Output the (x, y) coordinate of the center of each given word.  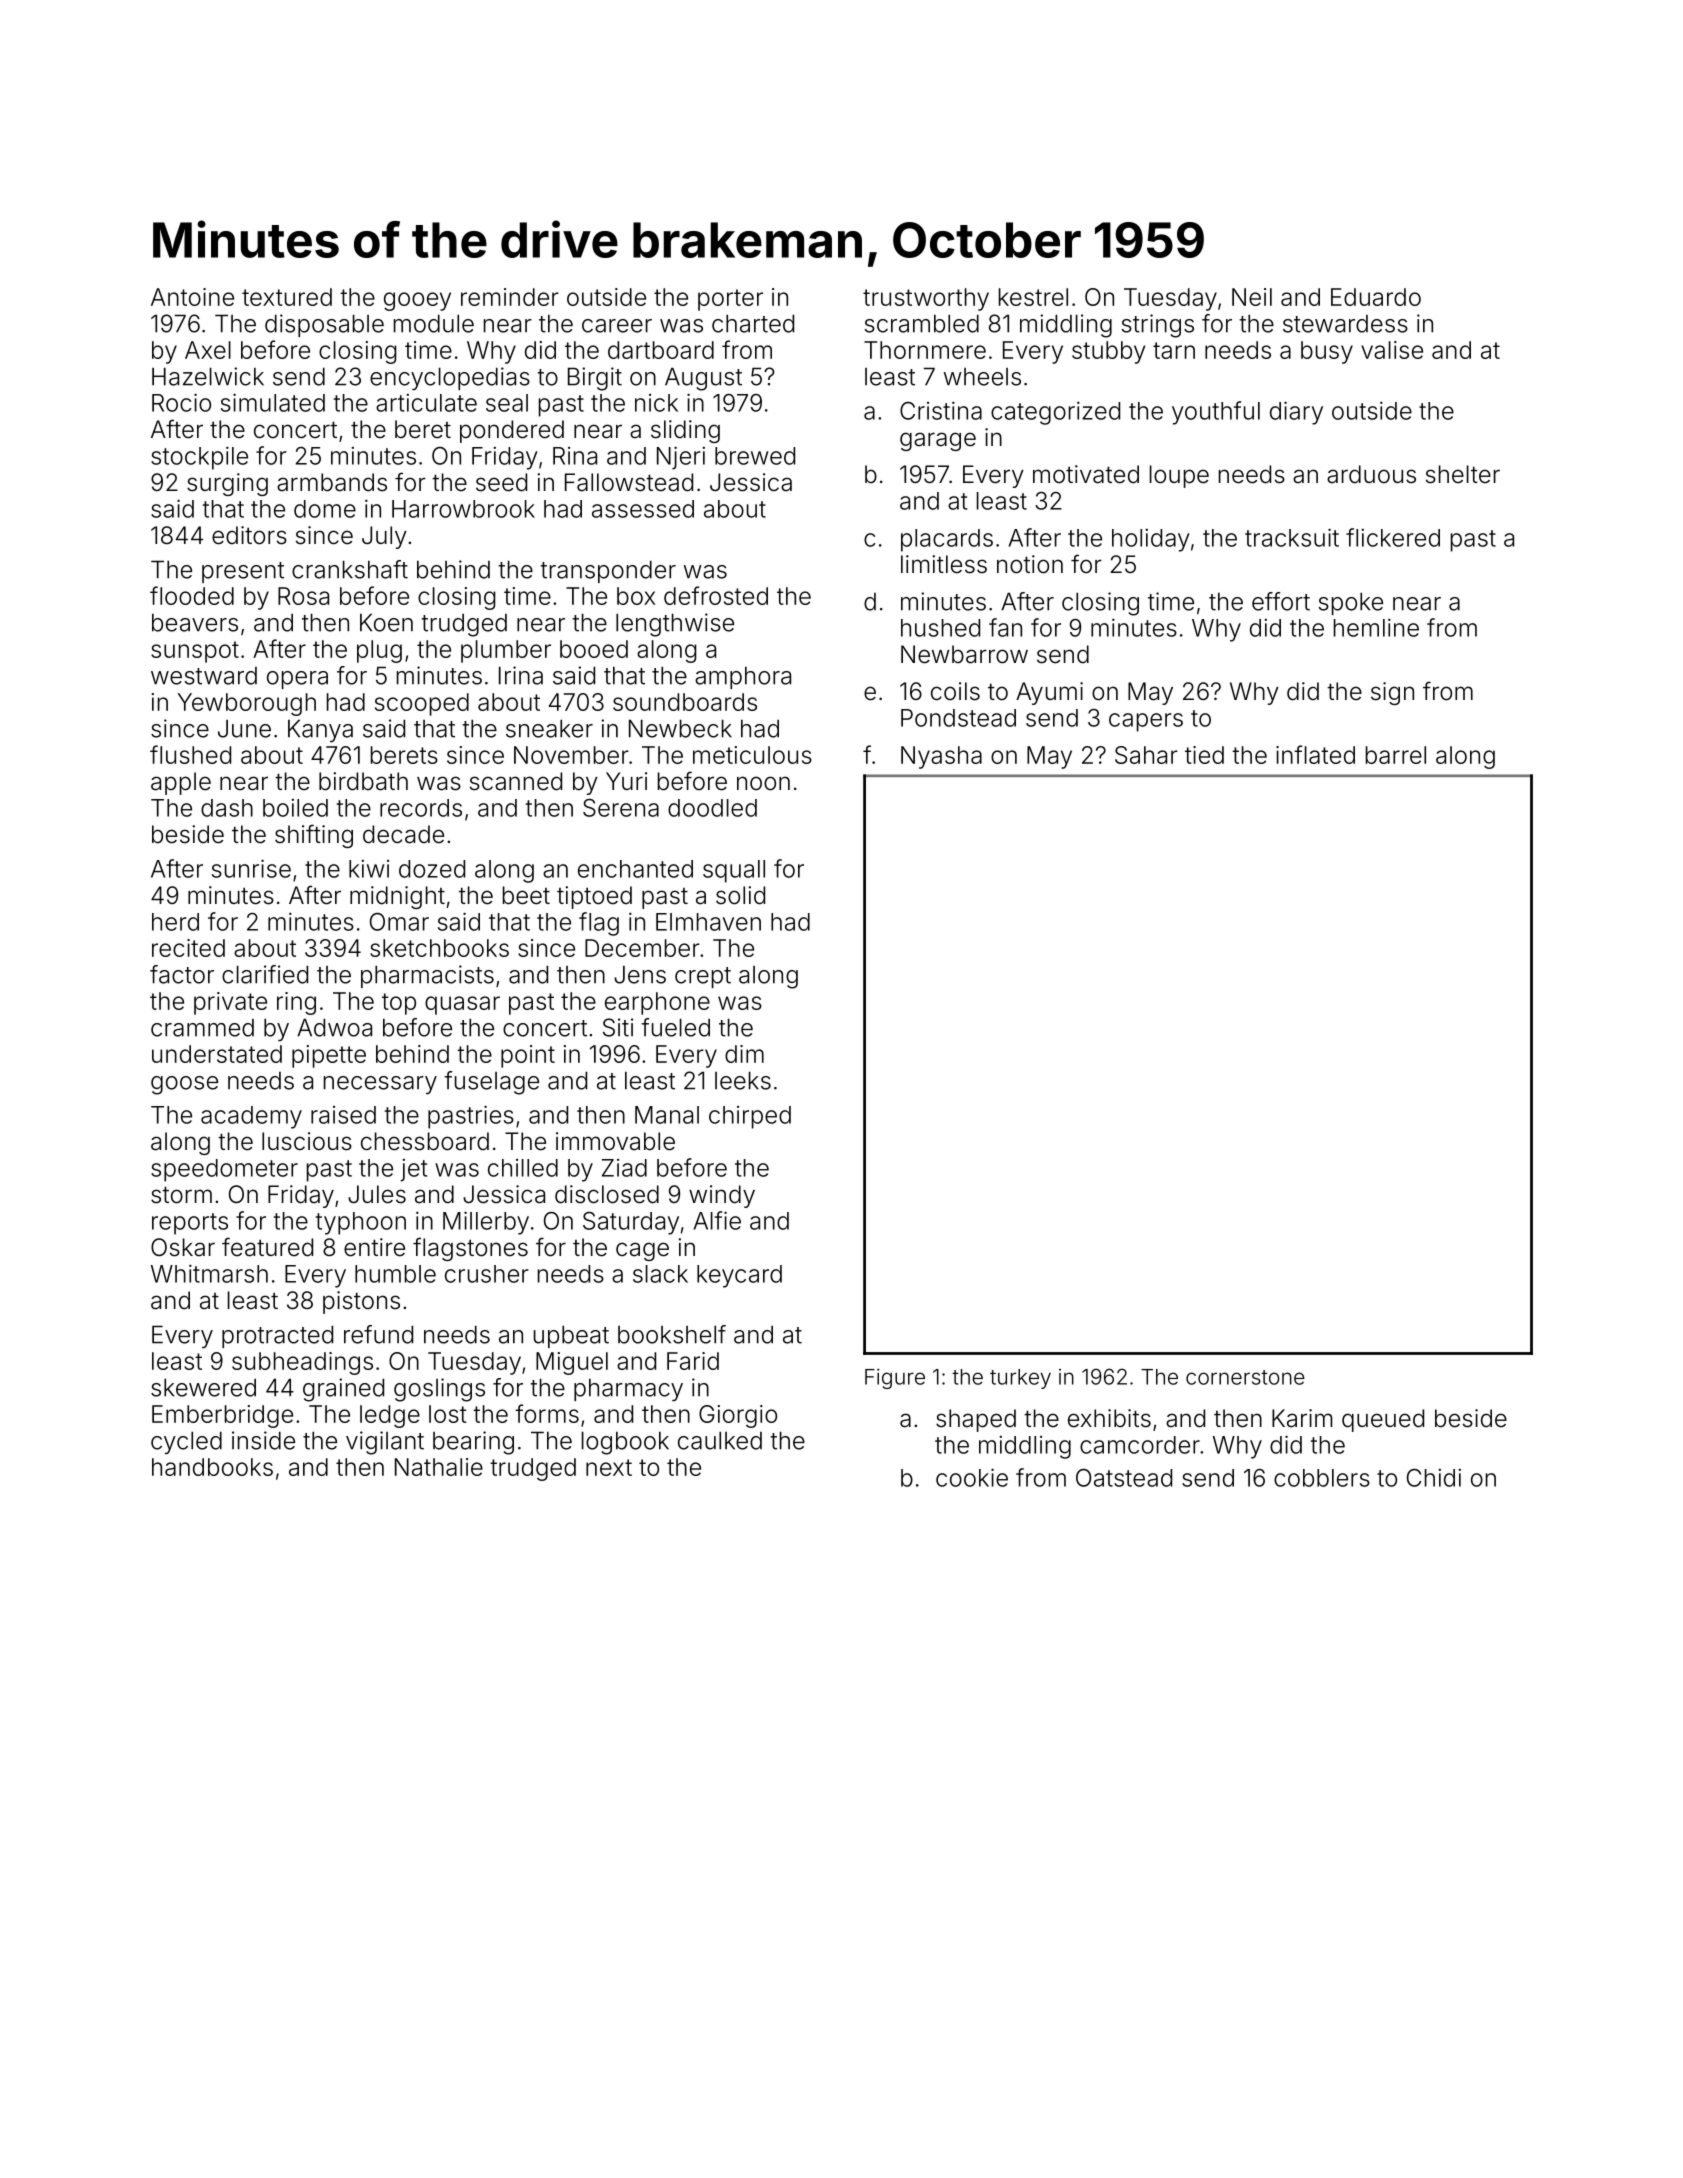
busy (1327, 352)
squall (734, 871)
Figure (895, 1378)
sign (1392, 693)
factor (182, 974)
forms (547, 1413)
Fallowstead (629, 482)
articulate (426, 403)
